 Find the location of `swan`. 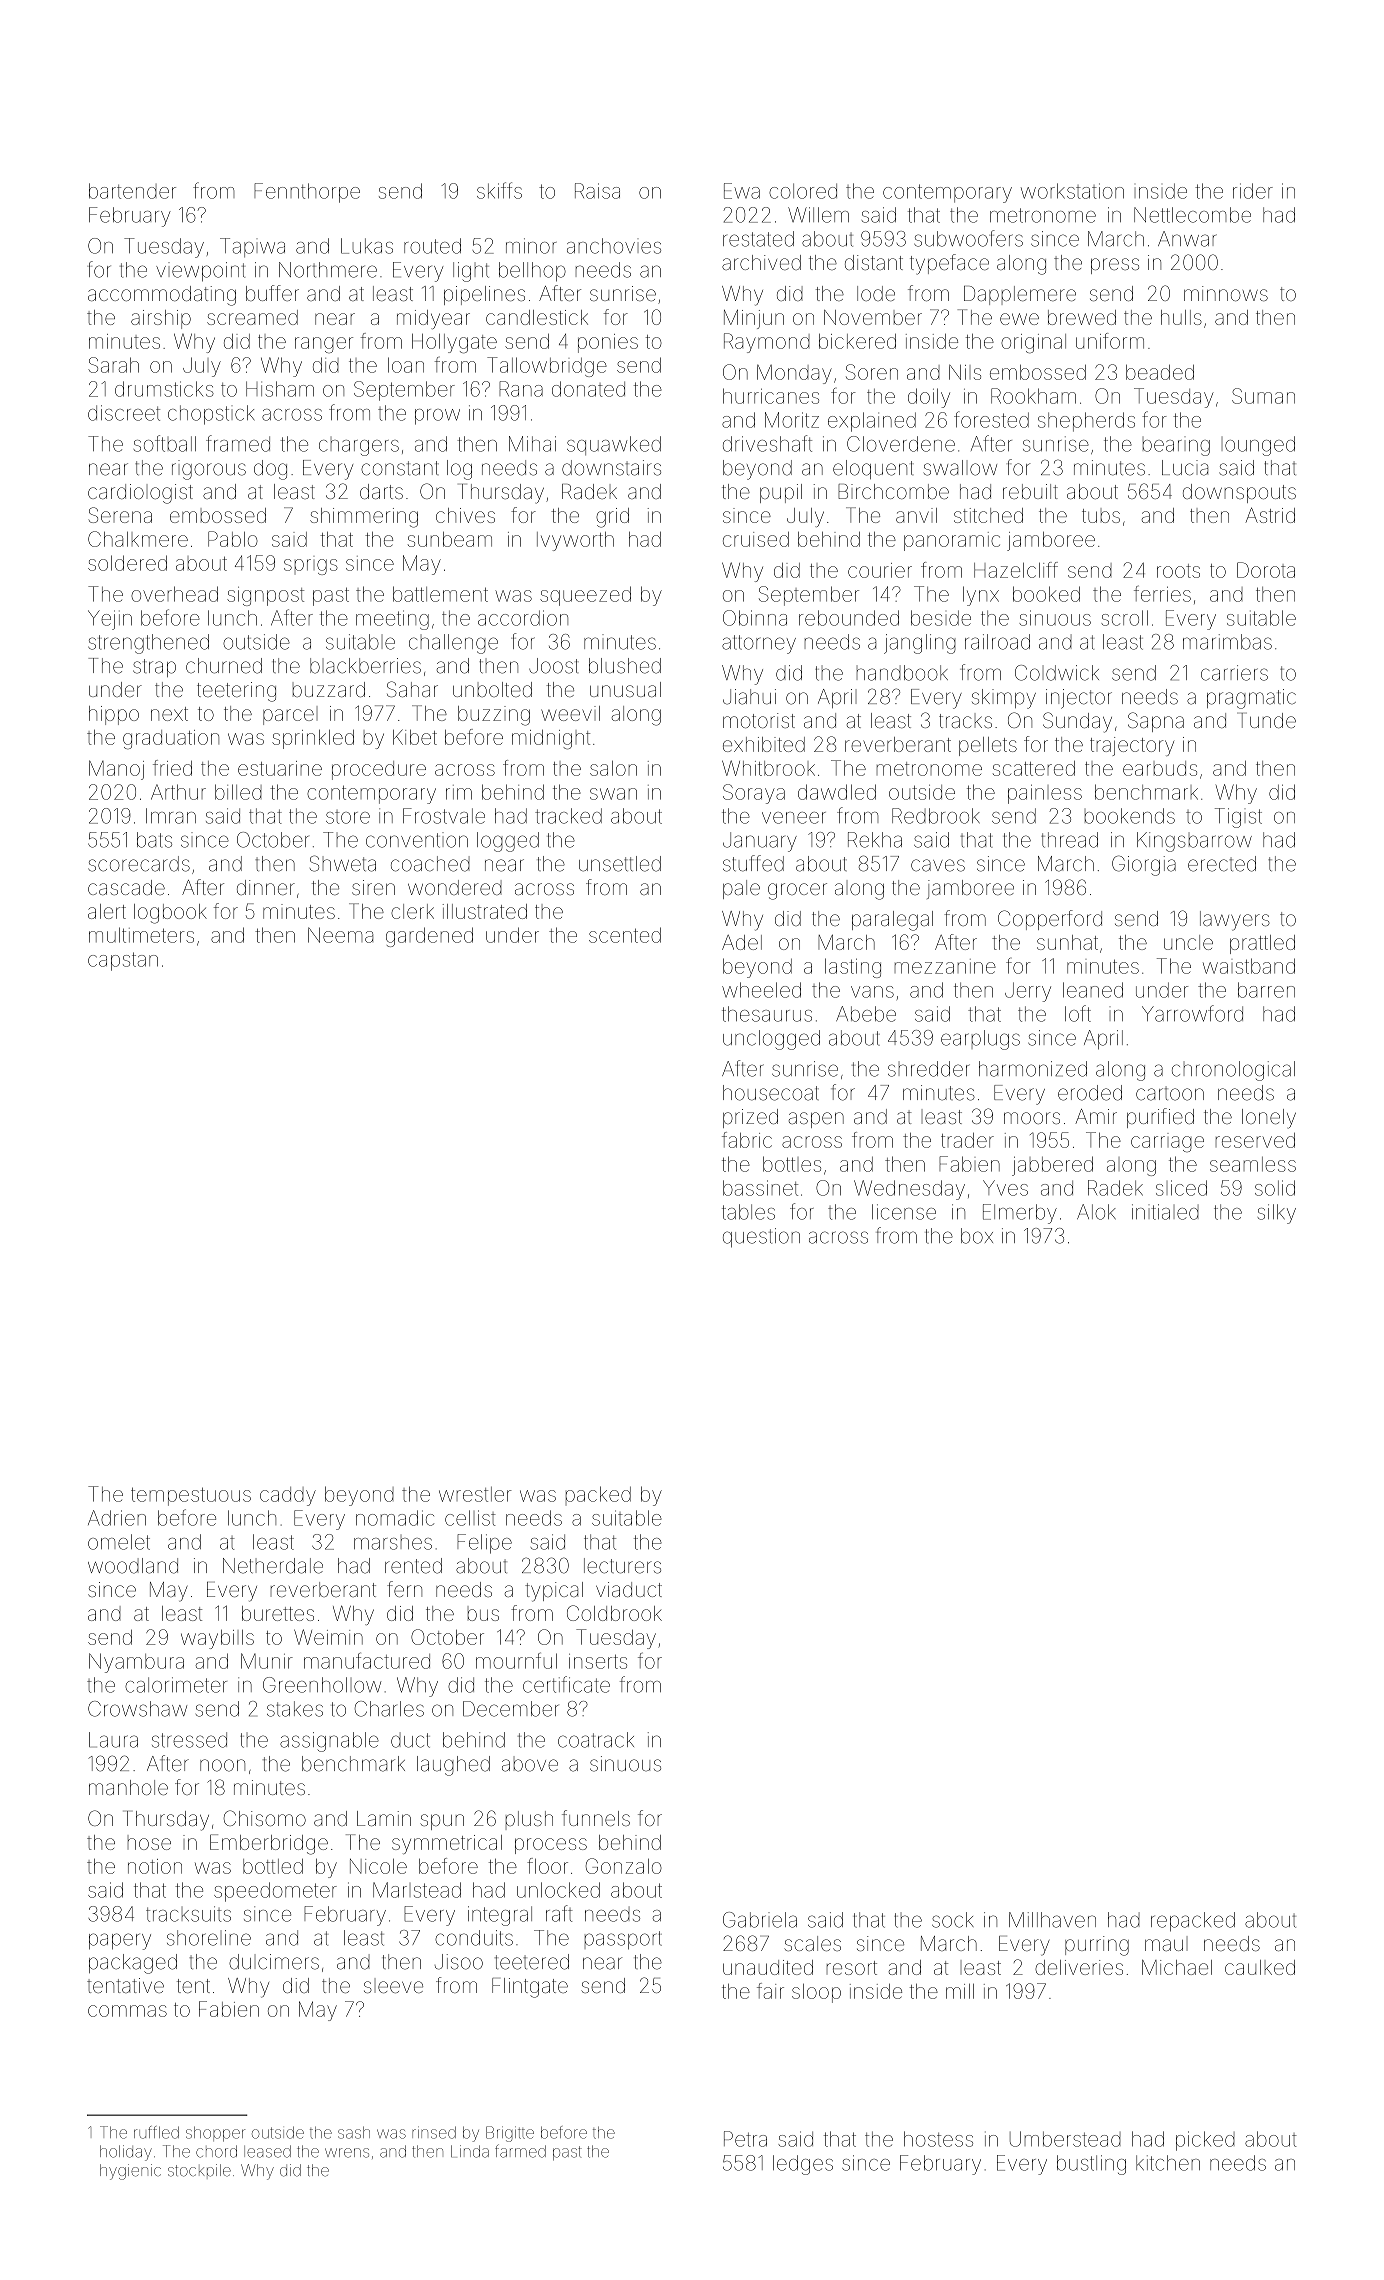

swan is located at coordinates (613, 794).
